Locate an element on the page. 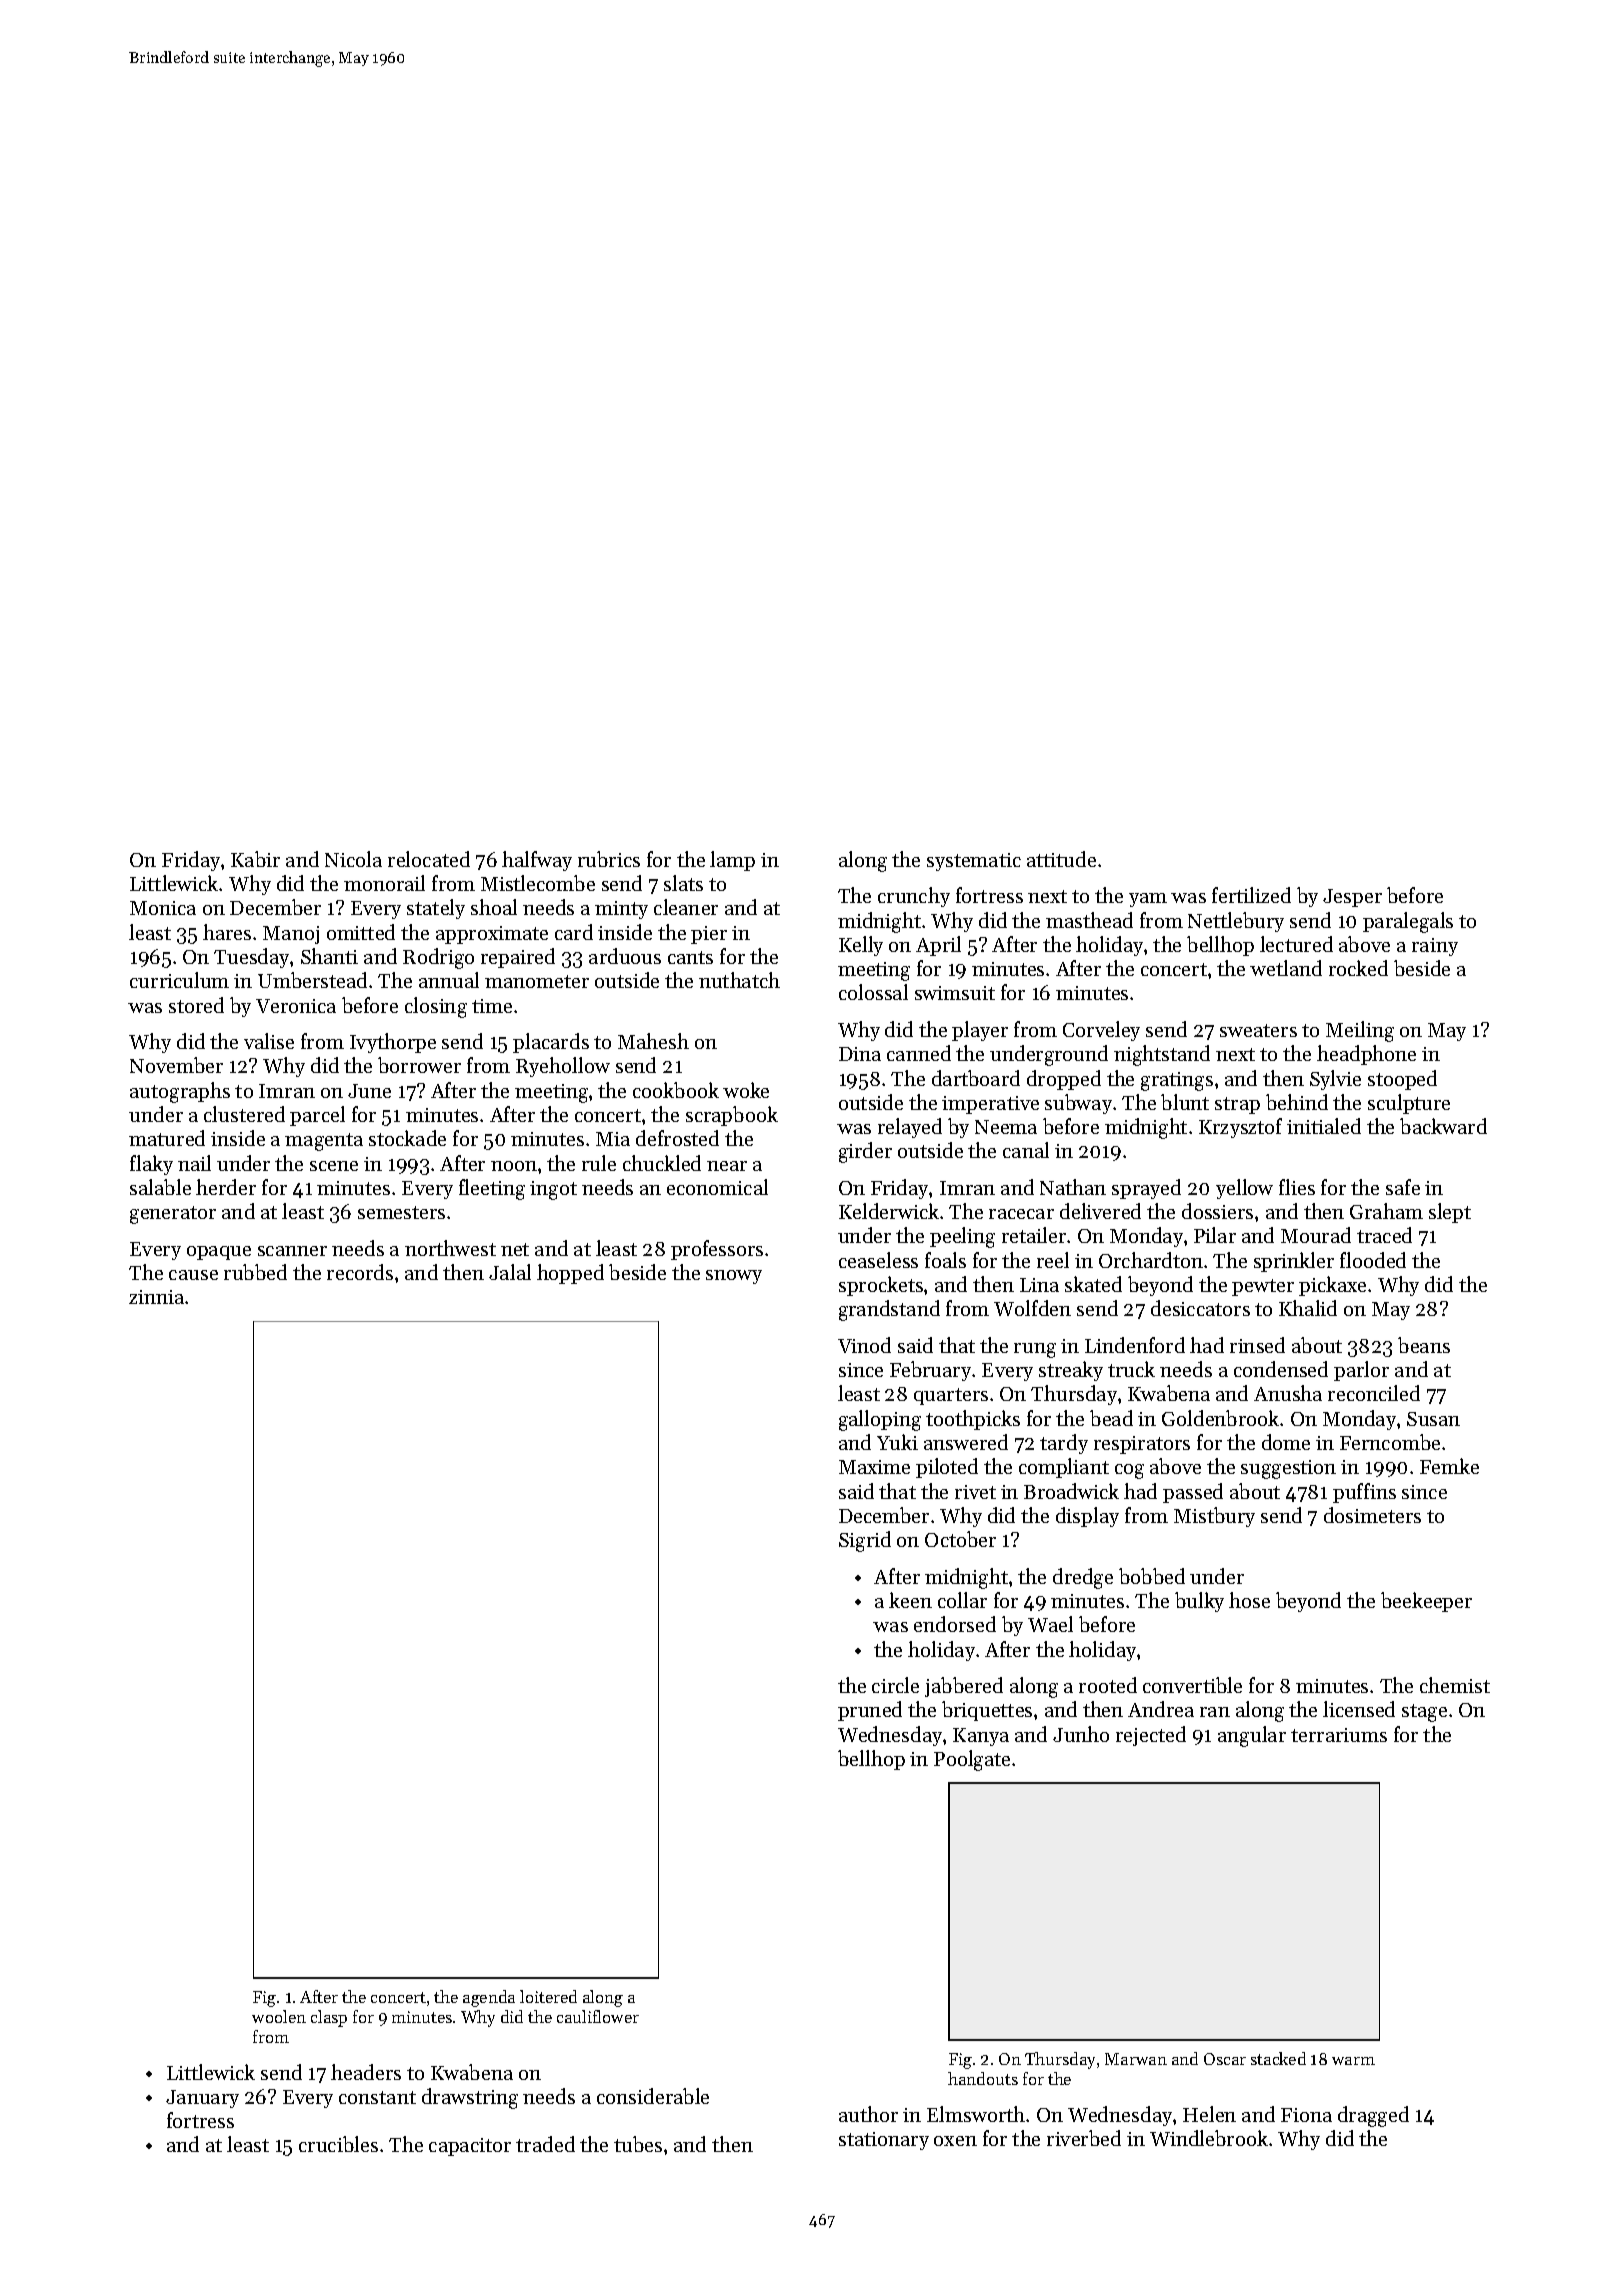 The image size is (1620, 2292). author is located at coordinates (868, 2114).
